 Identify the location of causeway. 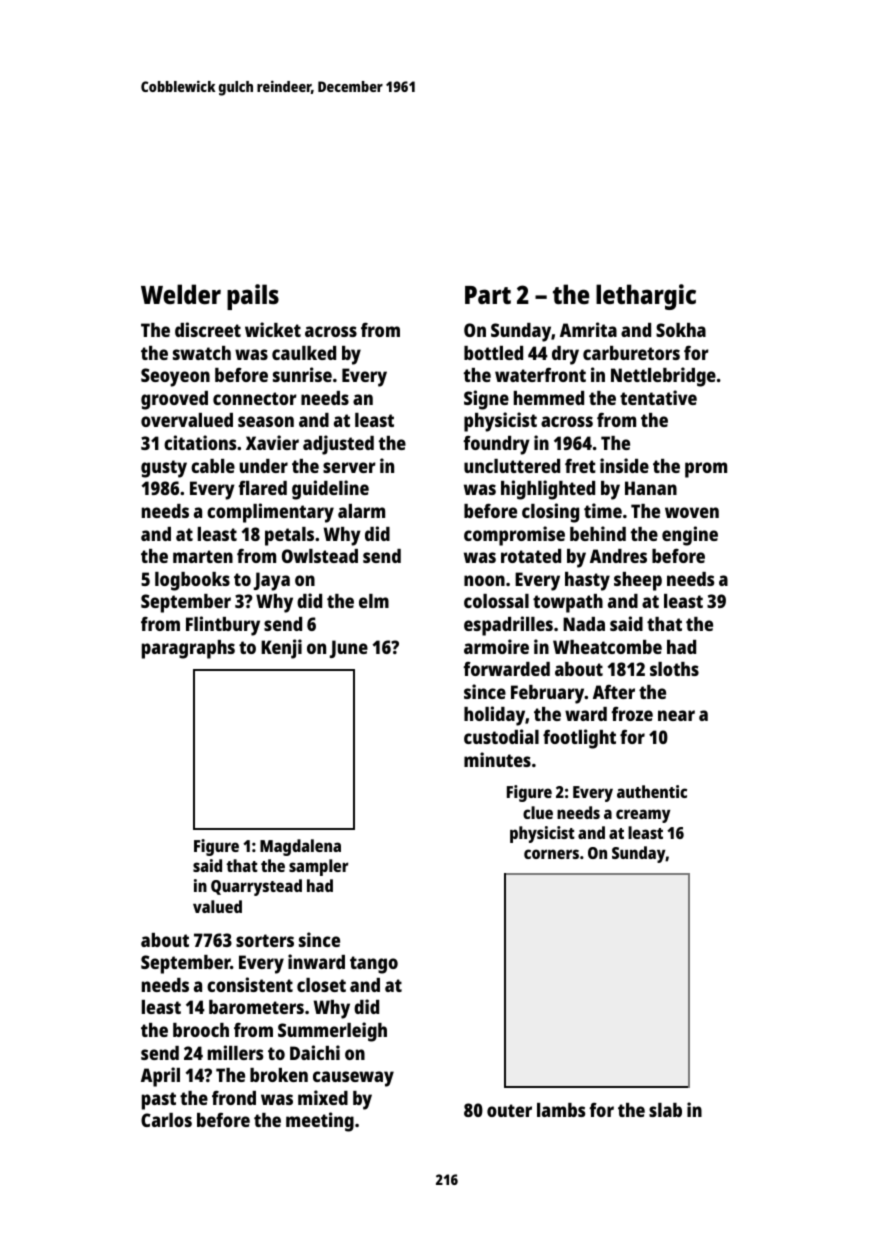
(353, 1079).
